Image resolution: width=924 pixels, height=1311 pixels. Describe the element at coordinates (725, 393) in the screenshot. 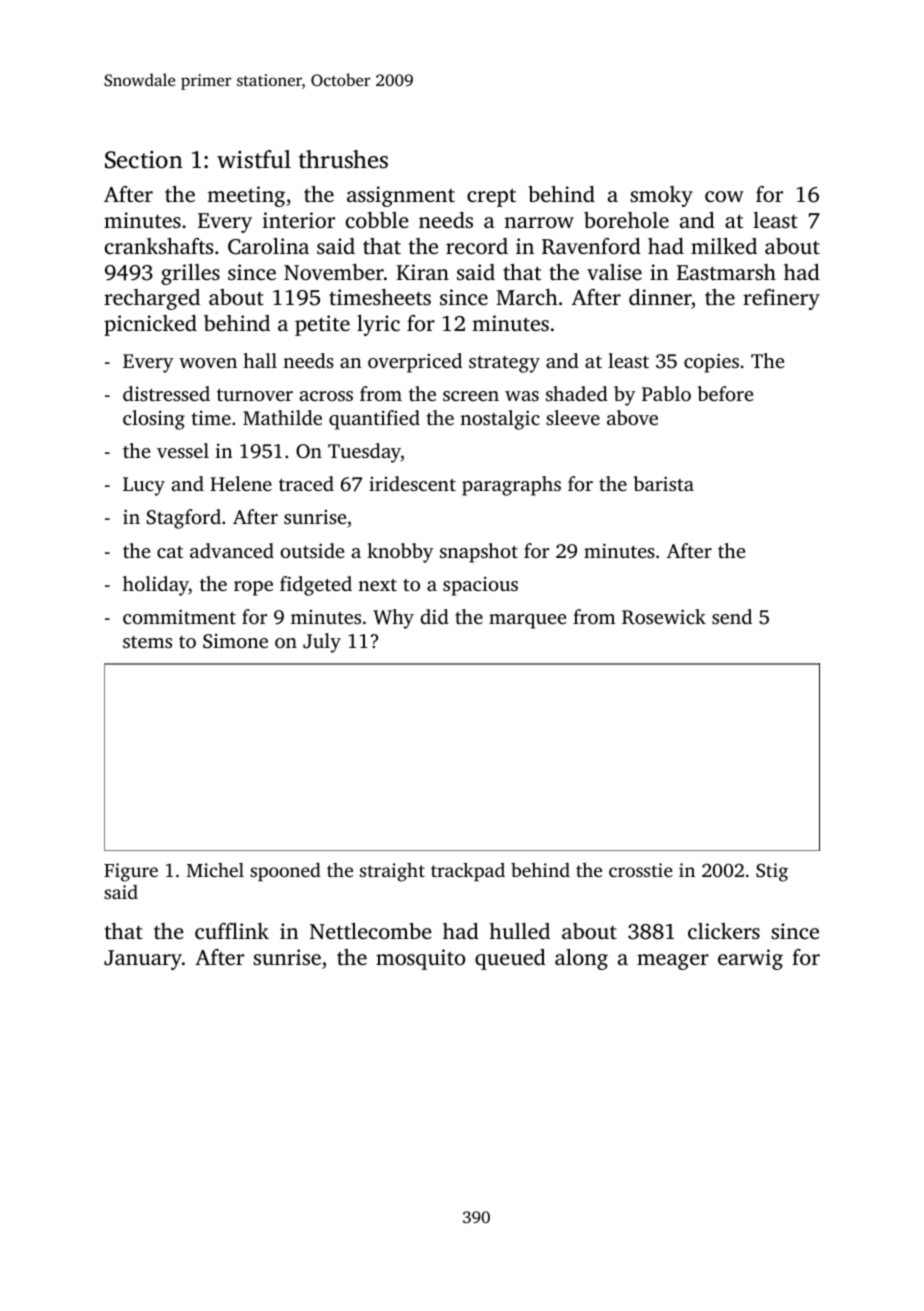

I see `before` at that location.
